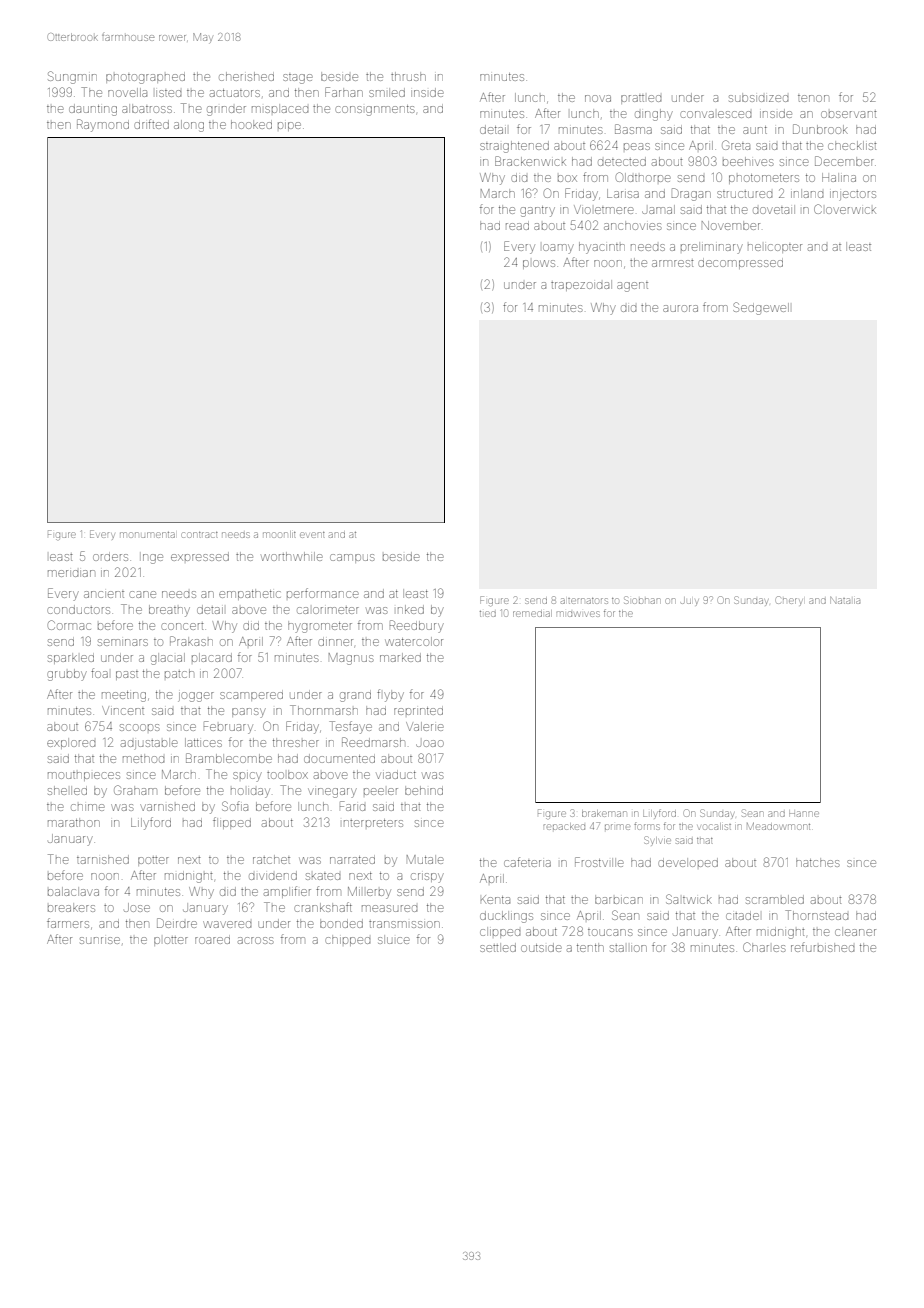 The width and height of the page is (924, 1308). What do you see at coordinates (761, 308) in the page?
I see `Sedgewell` at bounding box center [761, 308].
